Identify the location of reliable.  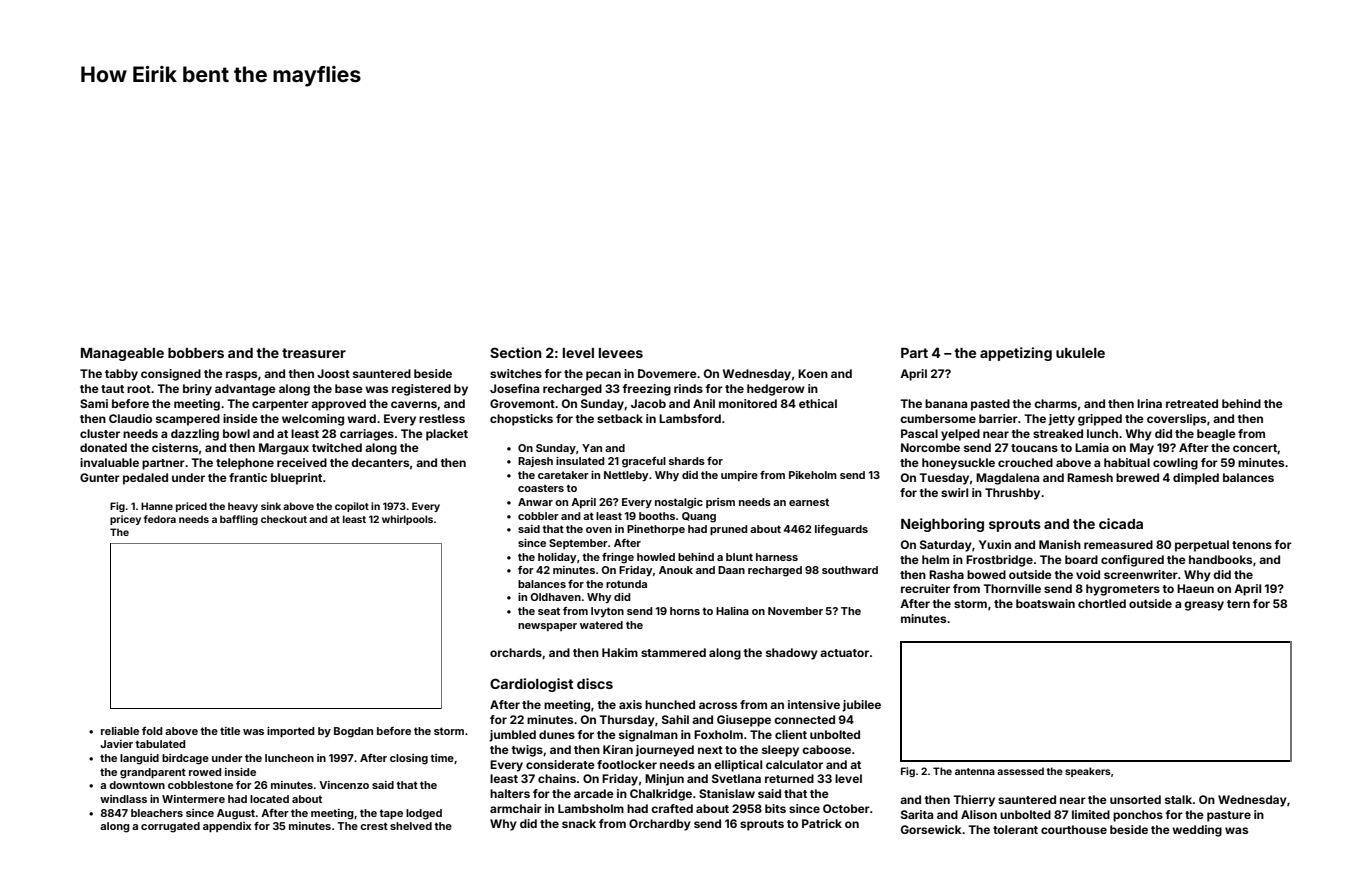
(120, 731).
